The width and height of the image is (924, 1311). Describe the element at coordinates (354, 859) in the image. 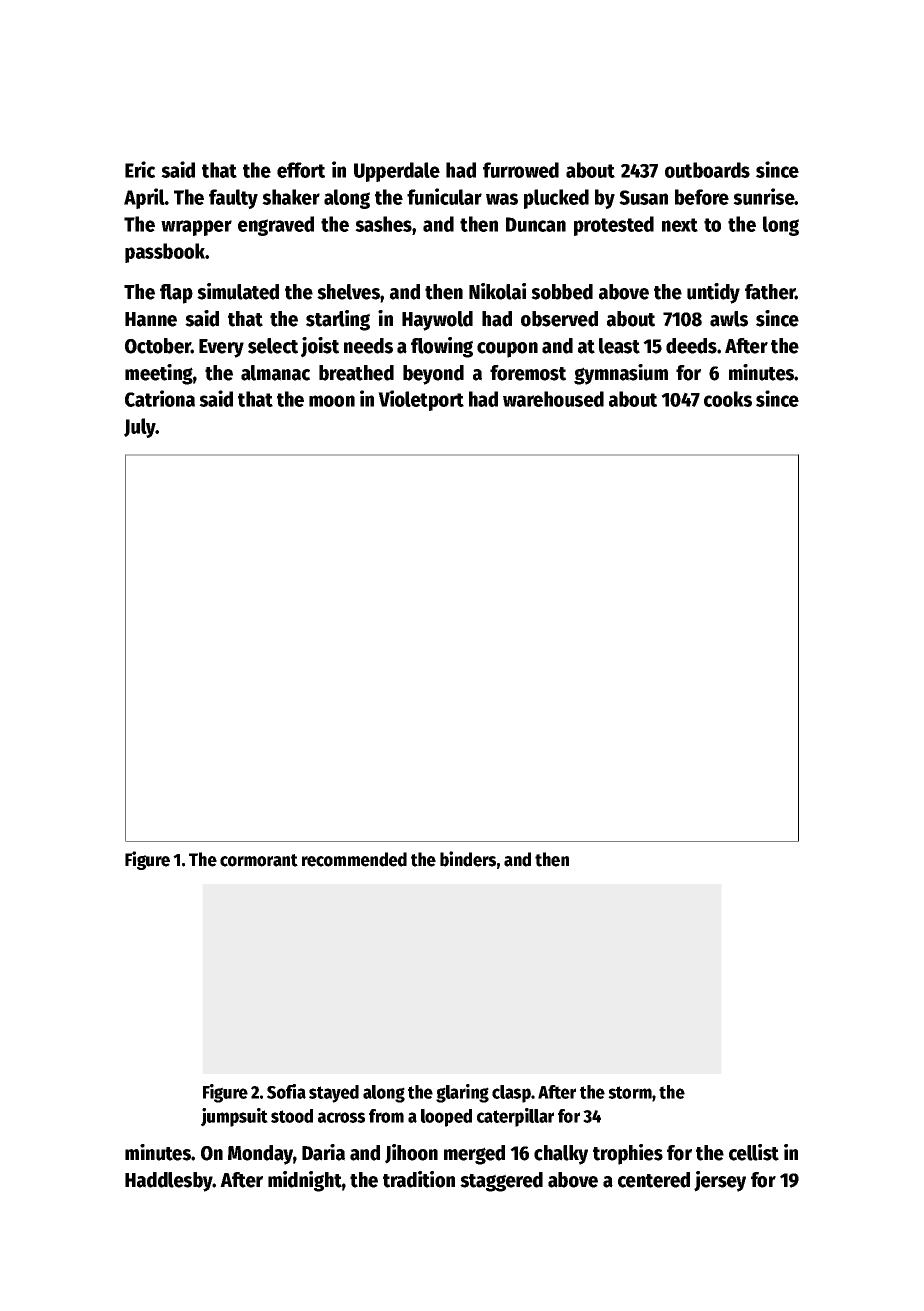

I see `recommended` at that location.
